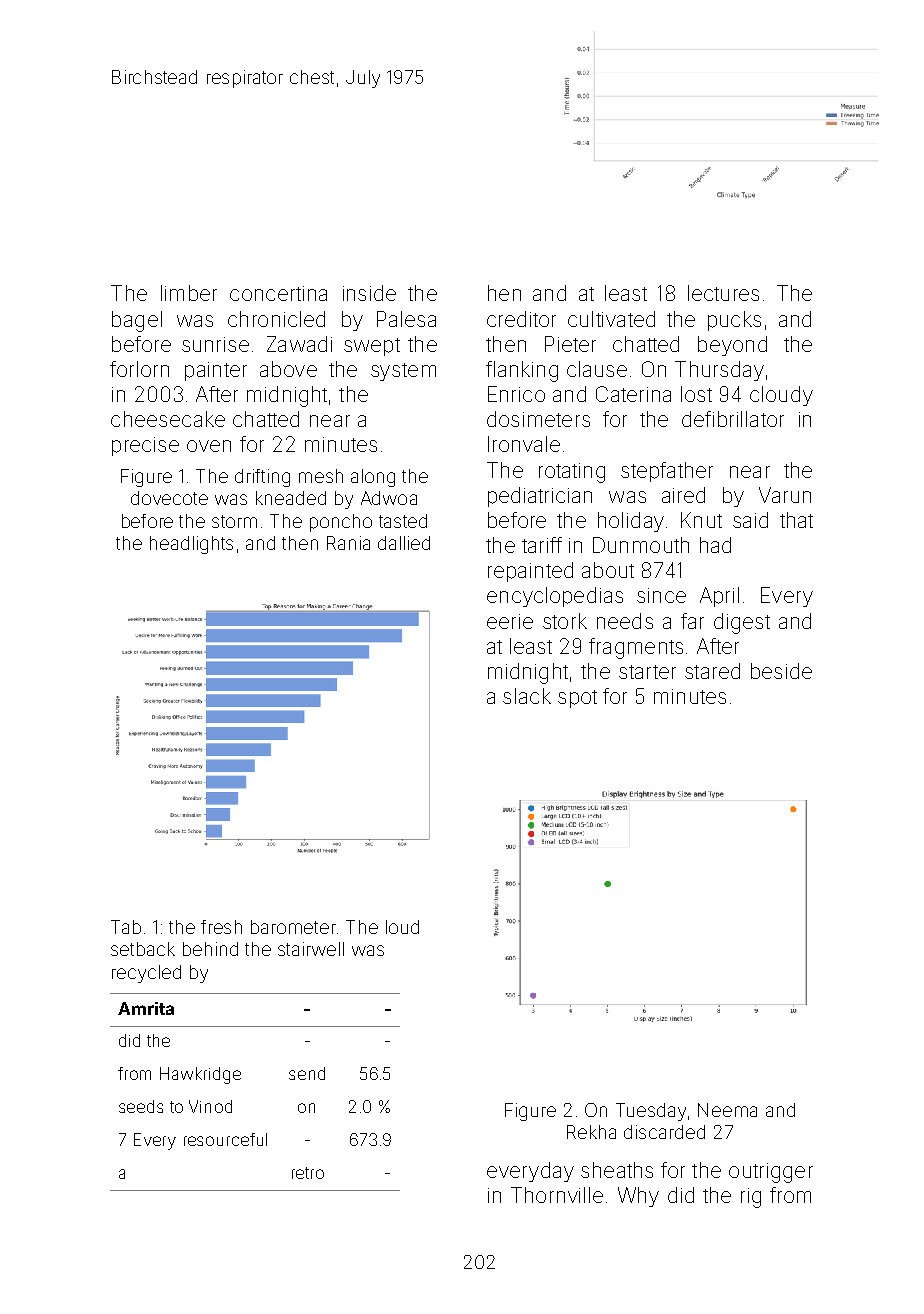 The height and width of the page is (1314, 924). I want to click on creditor, so click(521, 319).
